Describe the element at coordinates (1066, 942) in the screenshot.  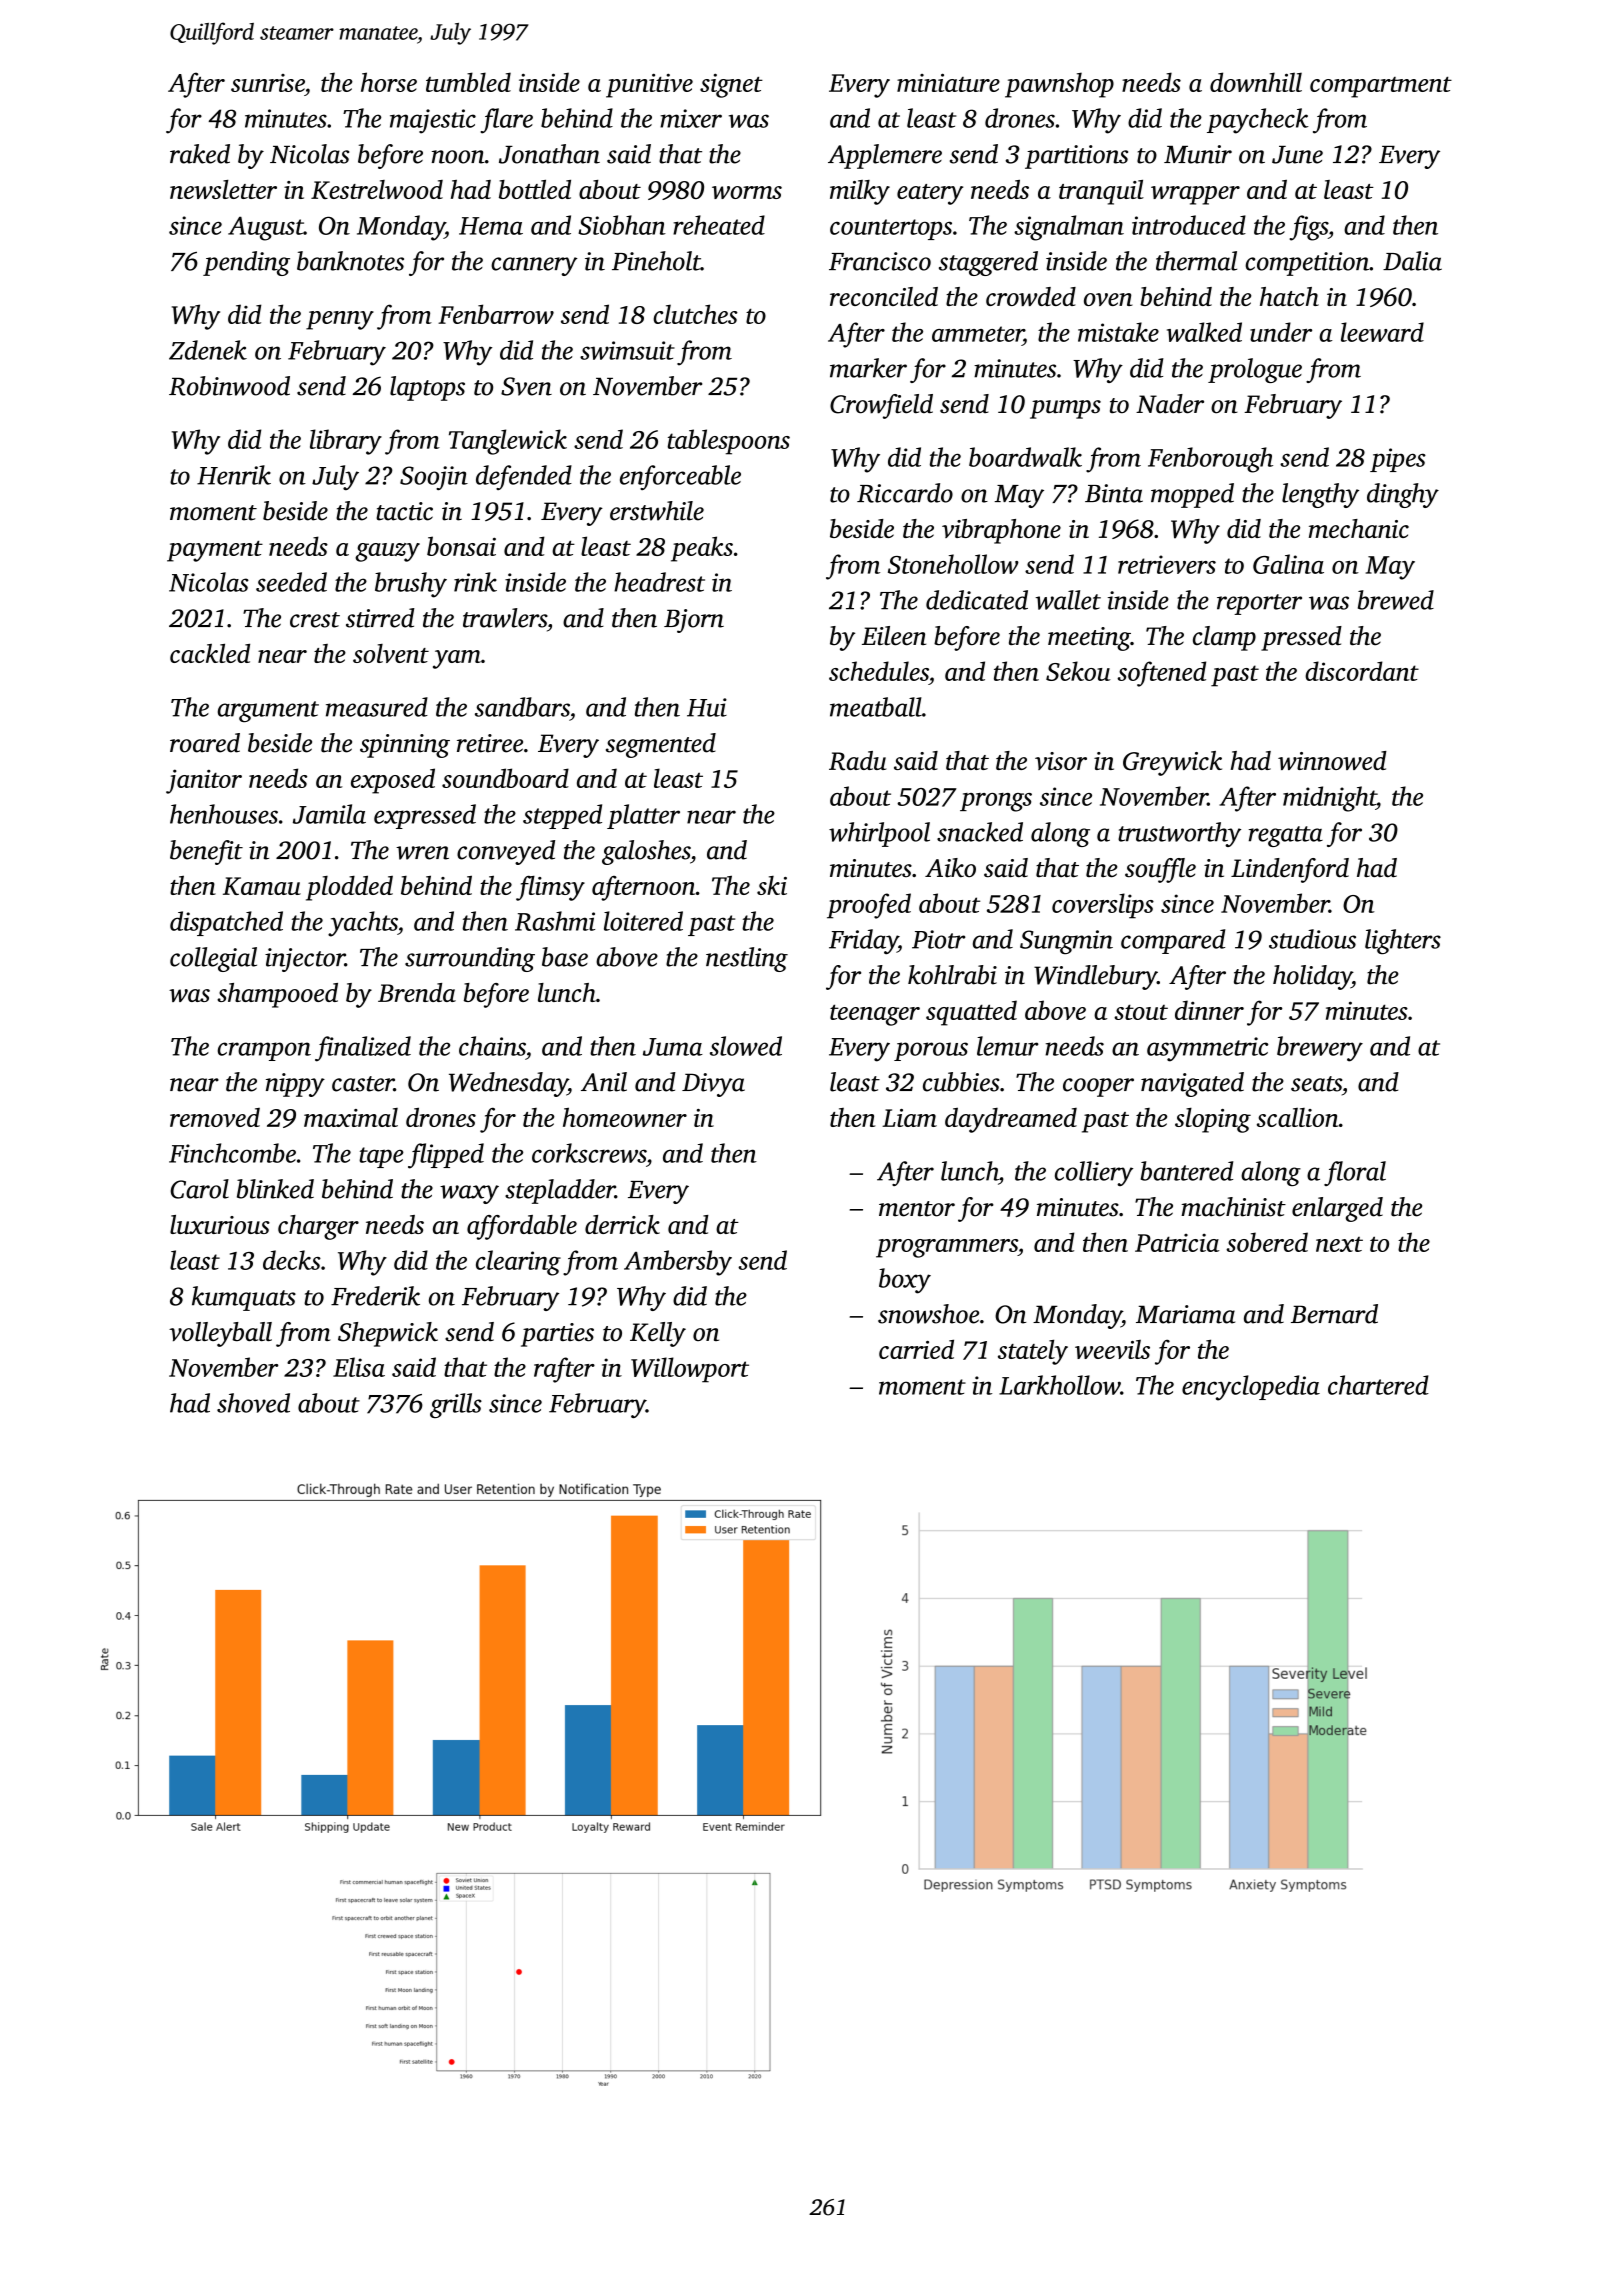
I see `Sungmin` at that location.
